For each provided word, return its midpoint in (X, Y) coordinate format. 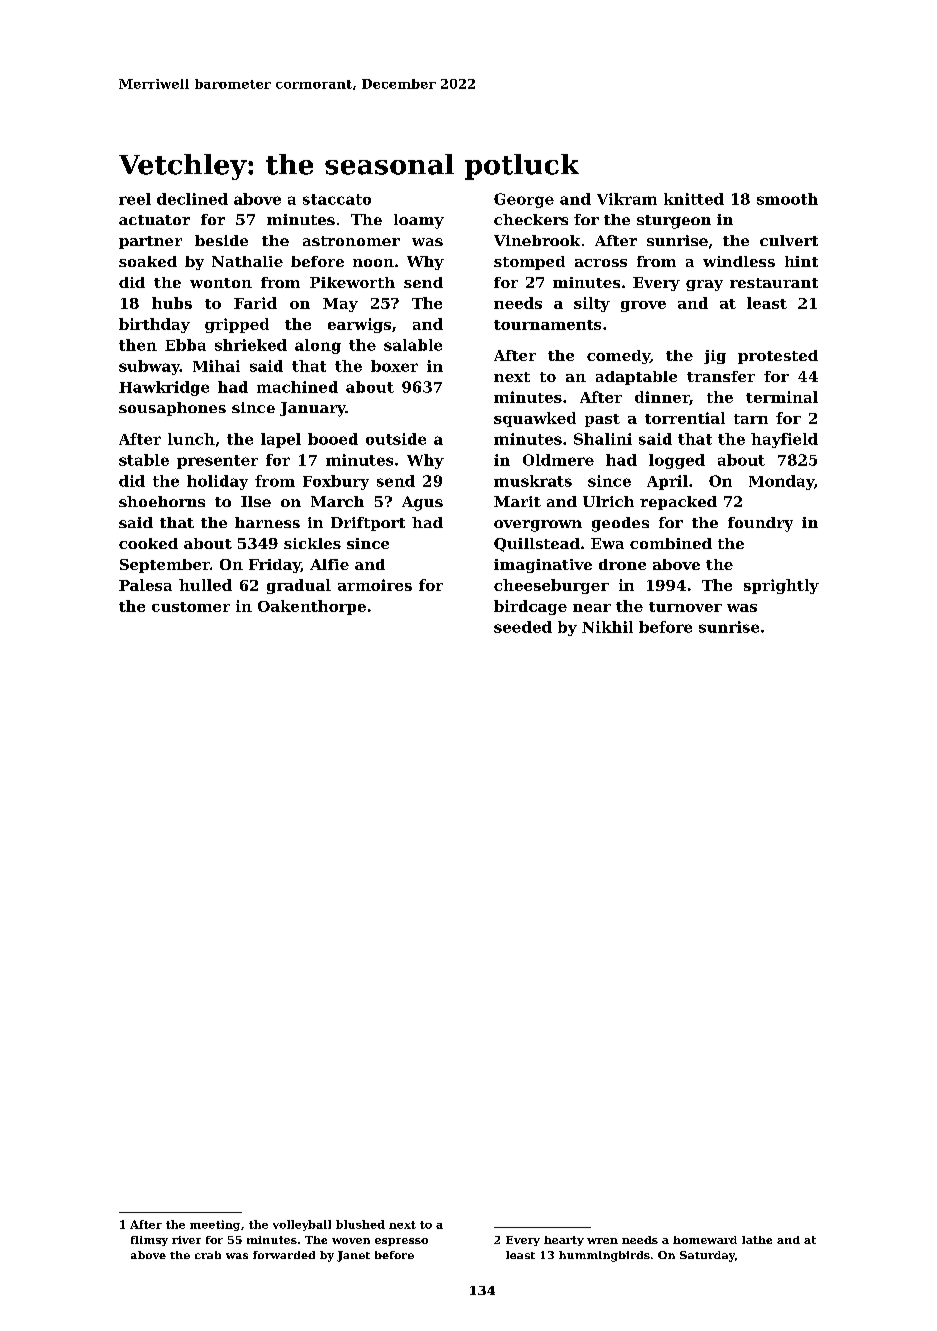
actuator (154, 220)
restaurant (774, 283)
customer (191, 607)
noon (373, 263)
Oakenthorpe (312, 607)
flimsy (149, 1241)
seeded (523, 627)
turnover (685, 607)
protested (778, 357)
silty (592, 304)
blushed (360, 1224)
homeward (705, 1240)
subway (149, 367)
